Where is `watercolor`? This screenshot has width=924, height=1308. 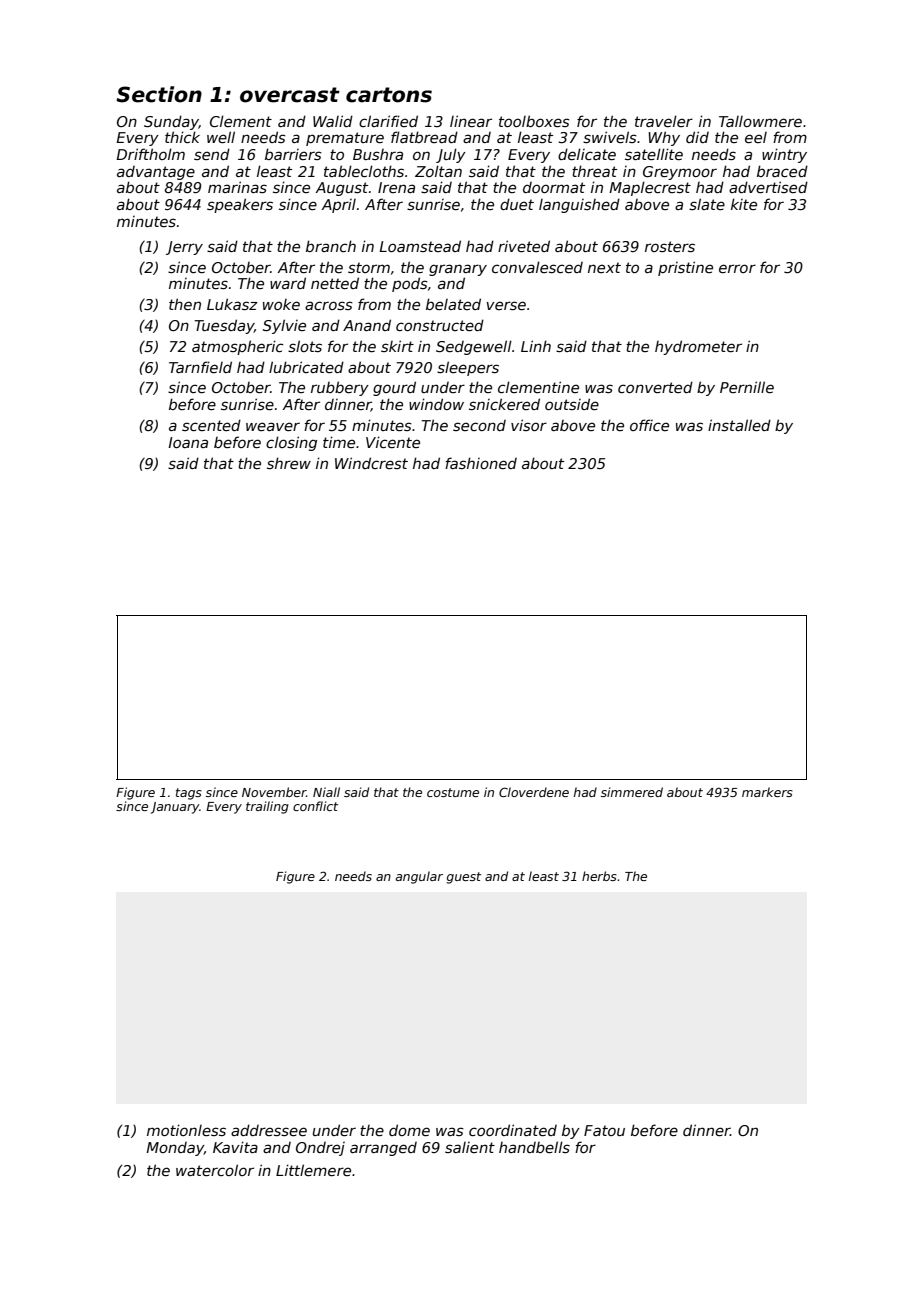 watercolor is located at coordinates (215, 1170).
